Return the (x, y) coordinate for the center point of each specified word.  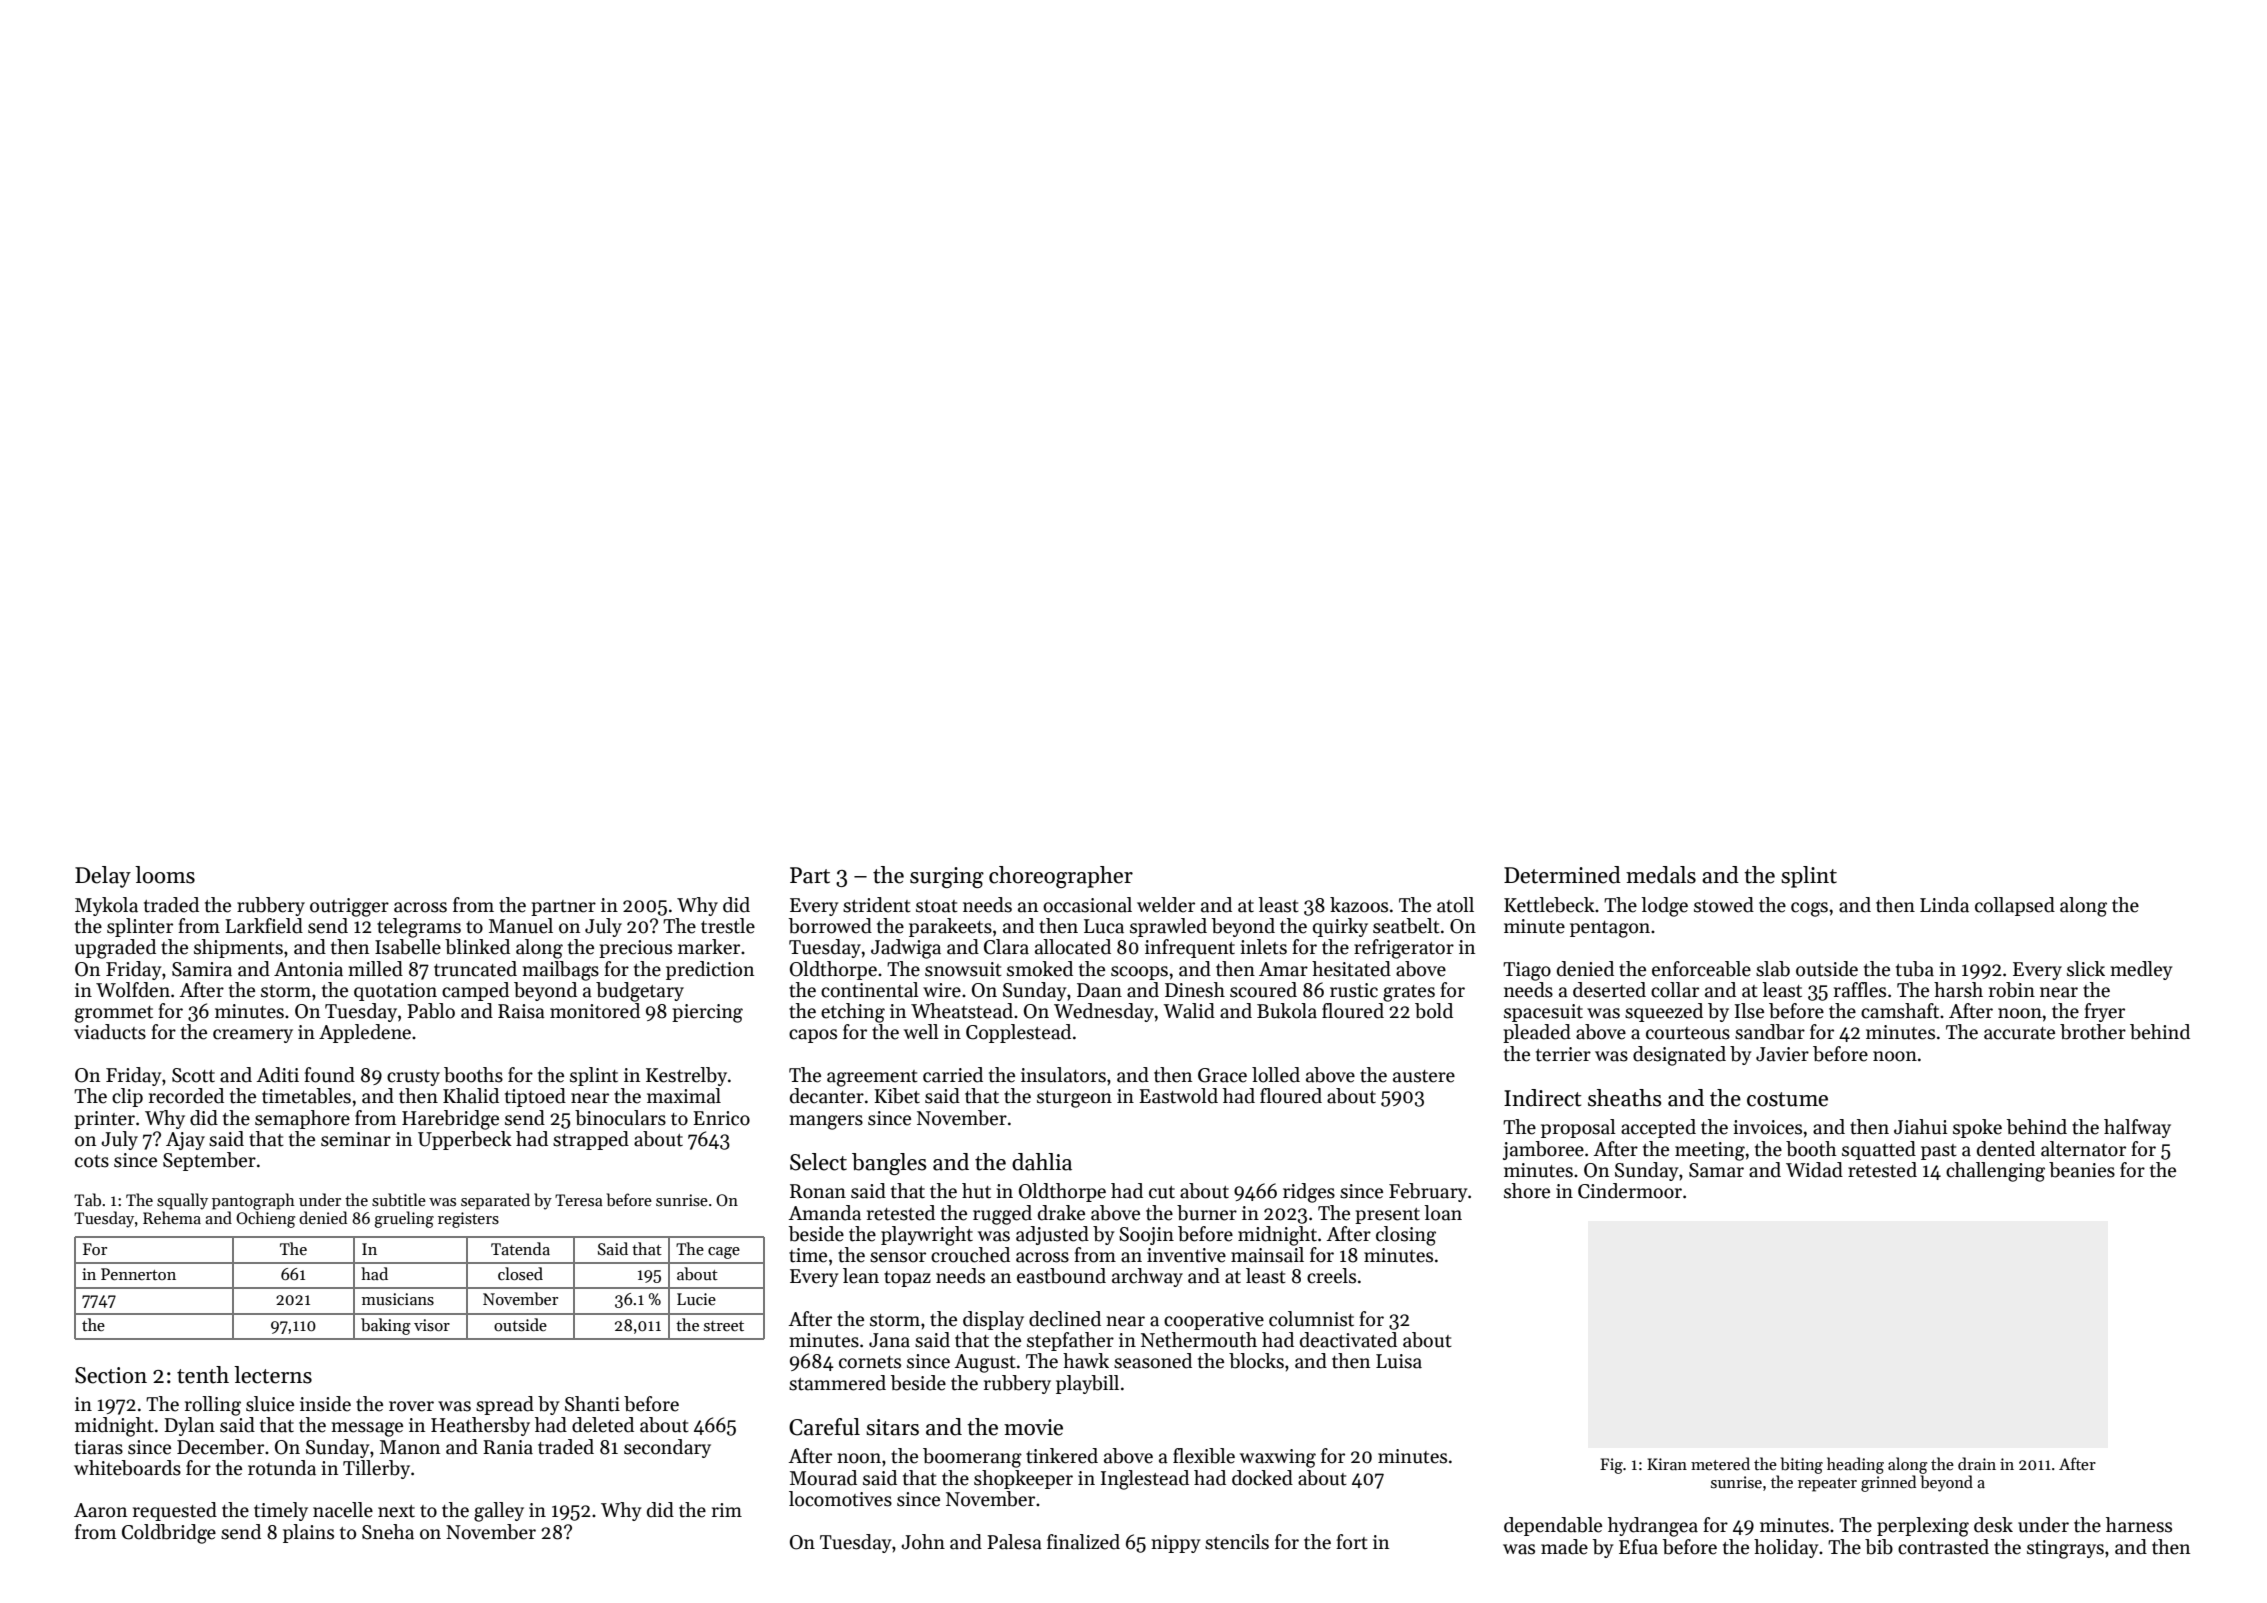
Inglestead (1145, 1480)
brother (2093, 1032)
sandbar (1770, 1032)
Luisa (1399, 1361)
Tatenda (520, 1248)
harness (2139, 1525)
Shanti (592, 1404)
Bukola (1287, 1011)
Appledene (365, 1033)
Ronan (818, 1191)
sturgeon (1074, 1099)
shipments (238, 948)
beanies (2082, 1170)
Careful (824, 1427)
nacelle (343, 1510)
